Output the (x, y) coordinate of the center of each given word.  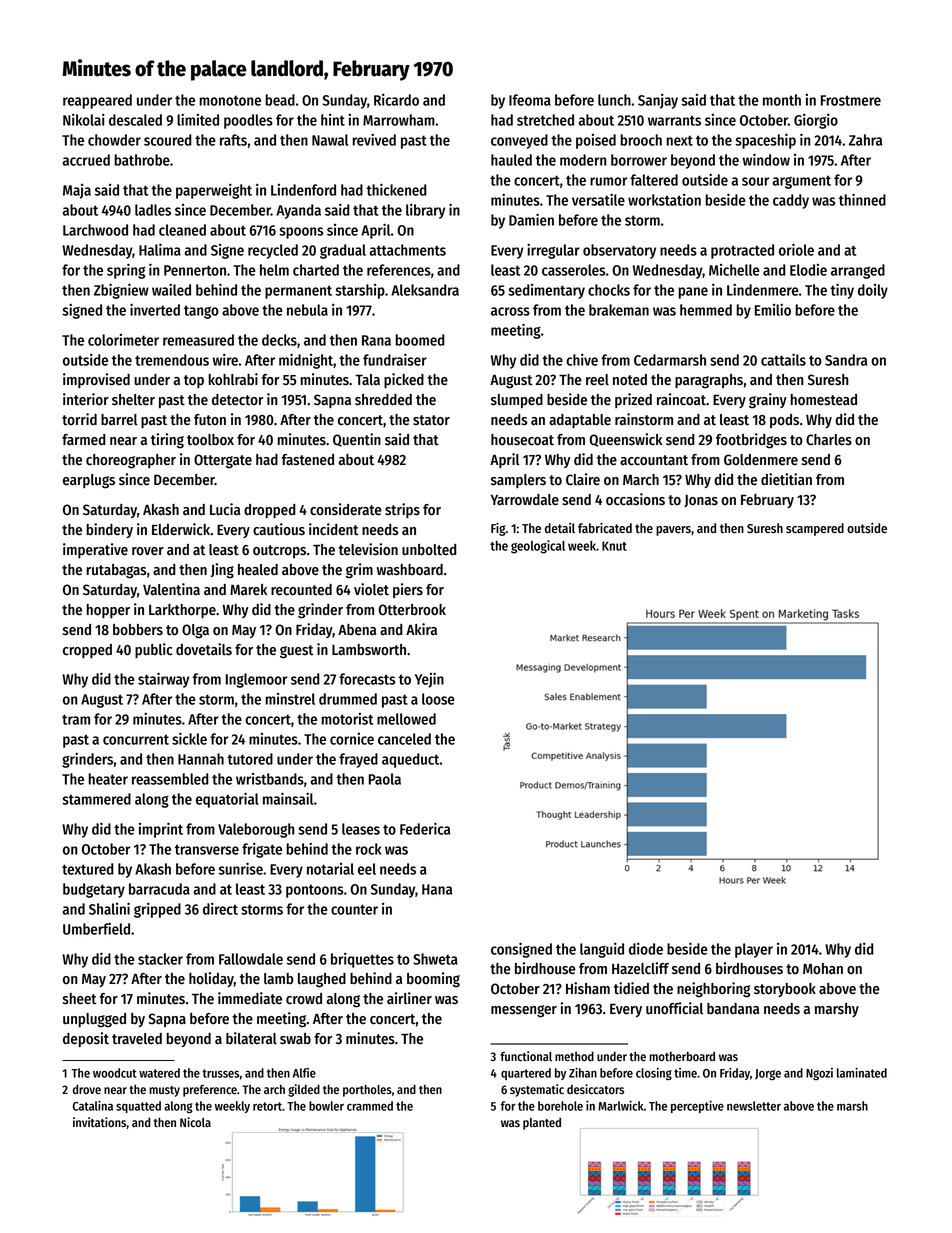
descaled (135, 120)
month (782, 100)
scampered (815, 529)
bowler (326, 1106)
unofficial (674, 1008)
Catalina (93, 1106)
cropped (87, 651)
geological (538, 547)
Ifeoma (530, 100)
